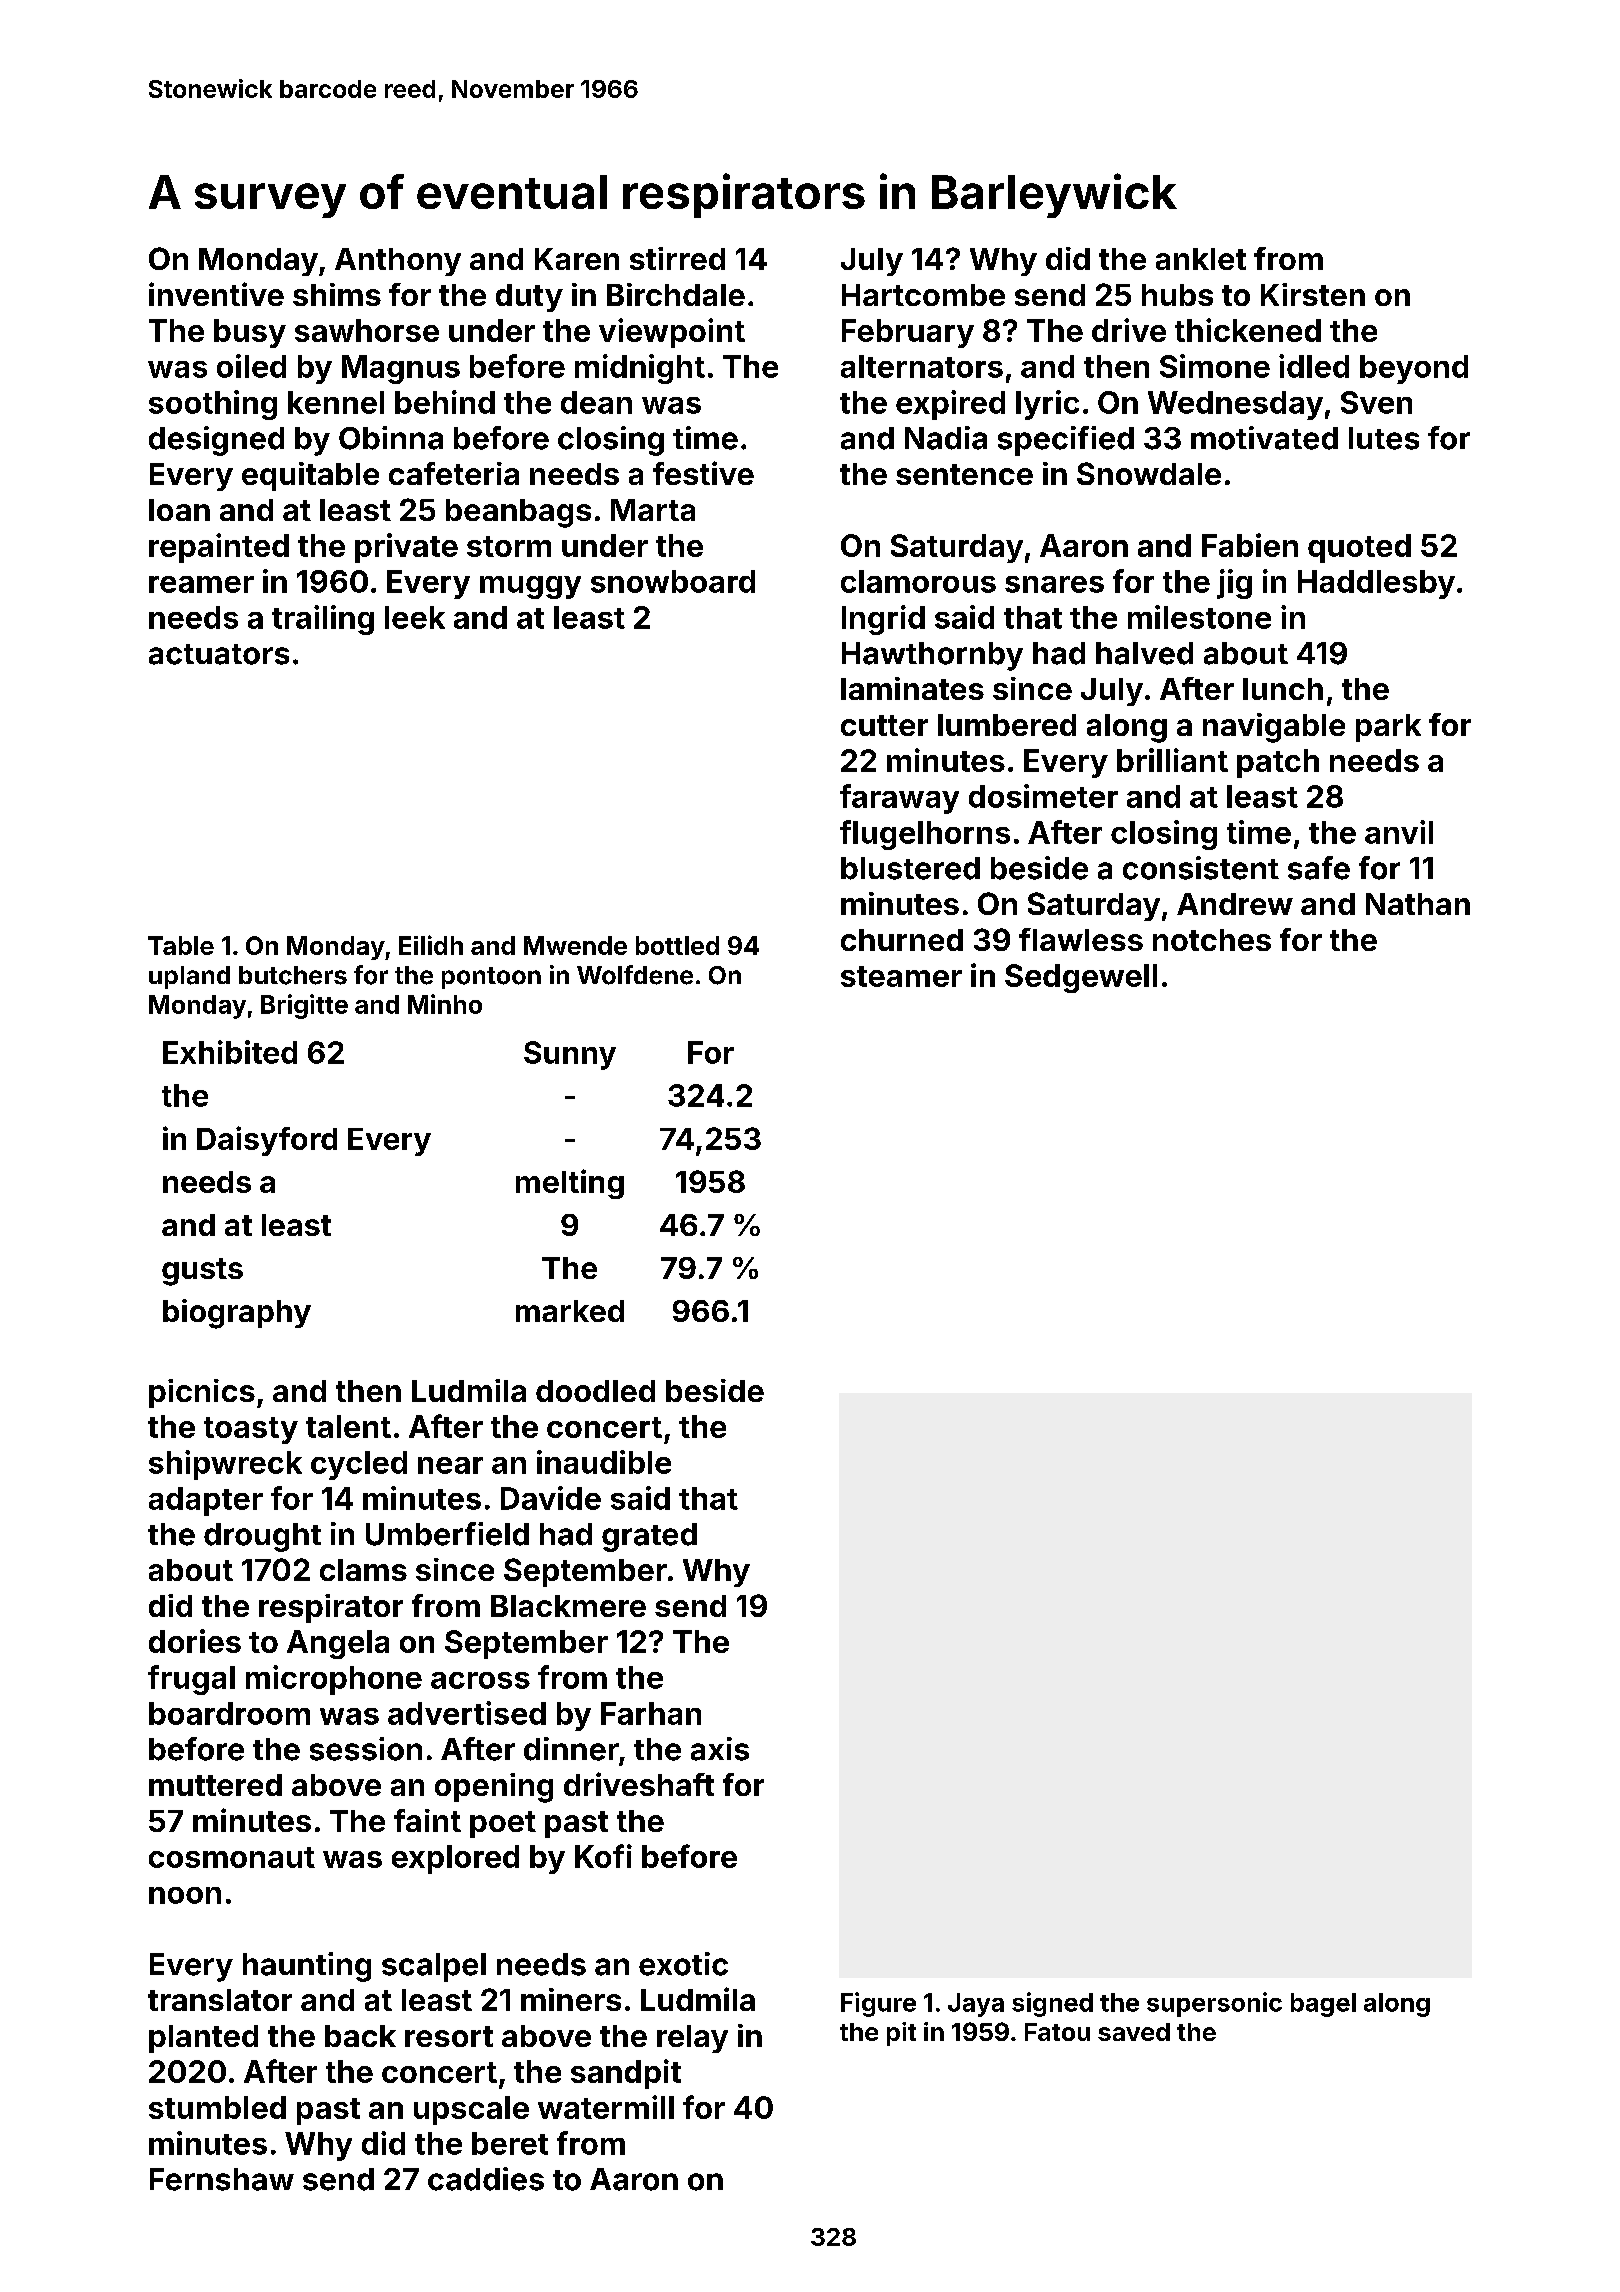 The image size is (1620, 2292). Describe the element at coordinates (450, 1465) in the image. I see `near` at that location.
